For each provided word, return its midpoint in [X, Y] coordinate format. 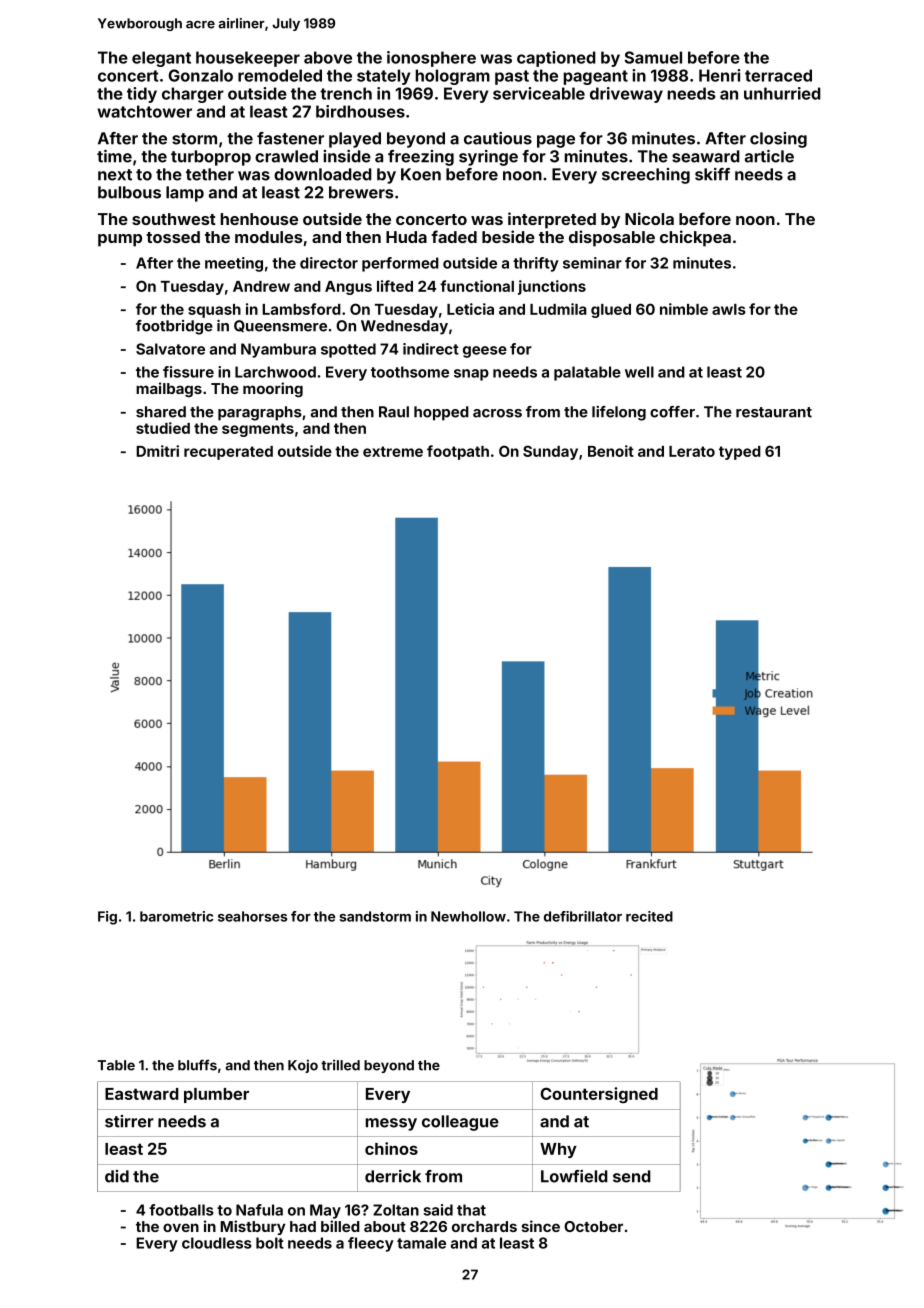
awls [729, 309]
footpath [458, 452]
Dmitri [157, 451]
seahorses [252, 916]
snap [471, 375]
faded [454, 236]
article [769, 156]
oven [181, 1227]
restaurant [774, 412]
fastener [290, 138]
